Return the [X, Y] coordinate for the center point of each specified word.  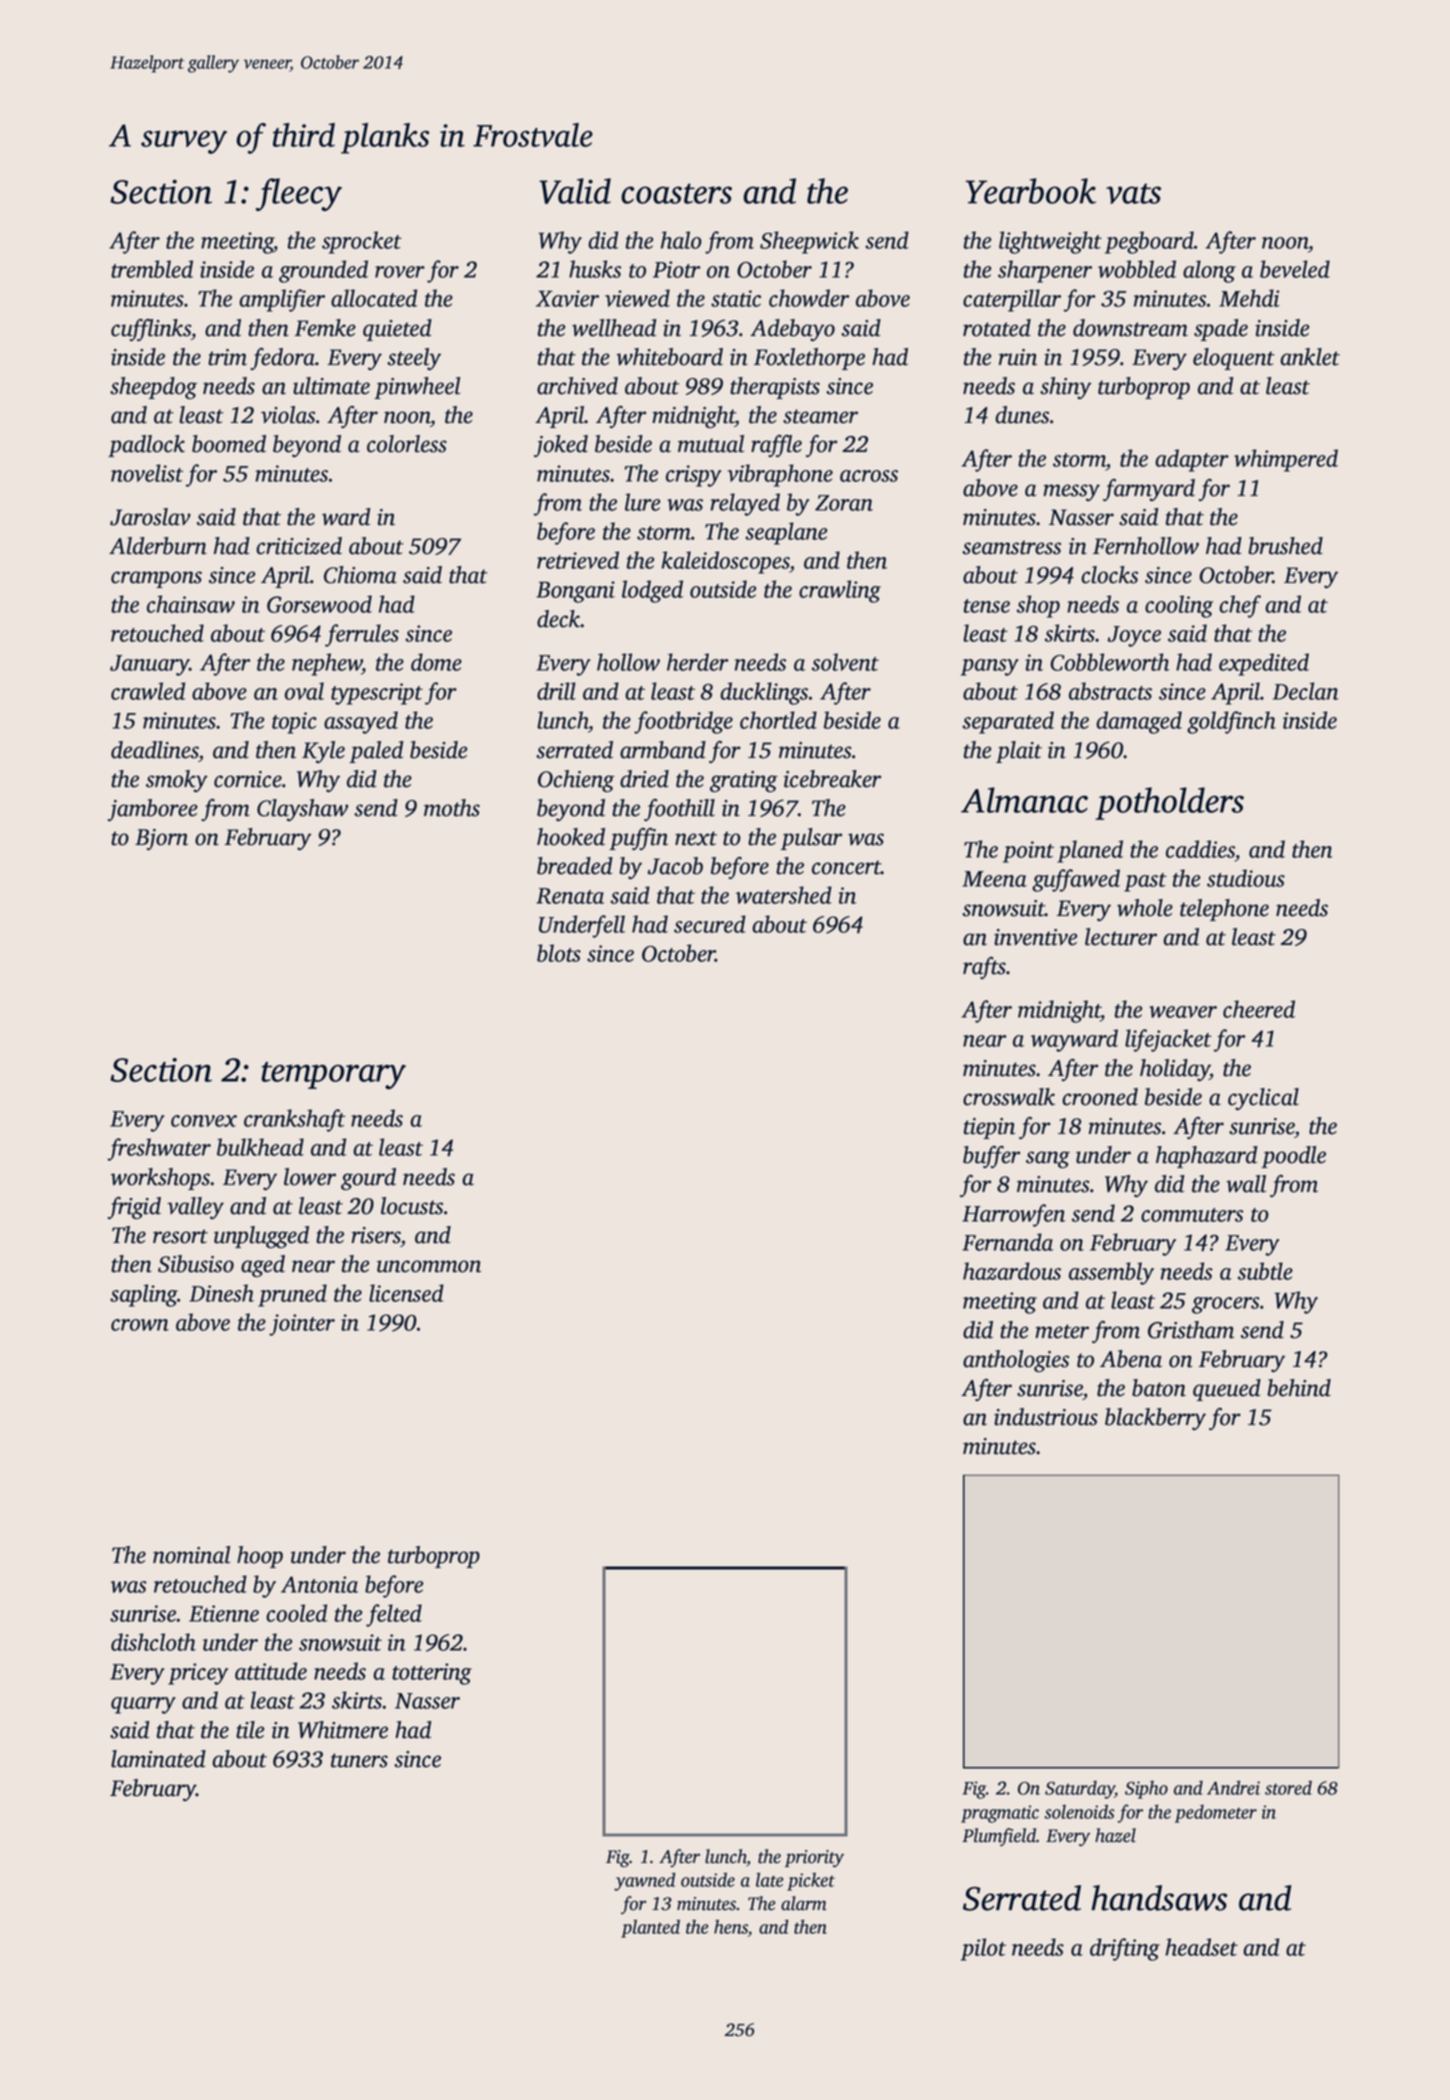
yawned [644, 1881]
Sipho [1146, 1790]
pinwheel [417, 388]
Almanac [1024, 800]
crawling [840, 591]
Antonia [319, 1584]
